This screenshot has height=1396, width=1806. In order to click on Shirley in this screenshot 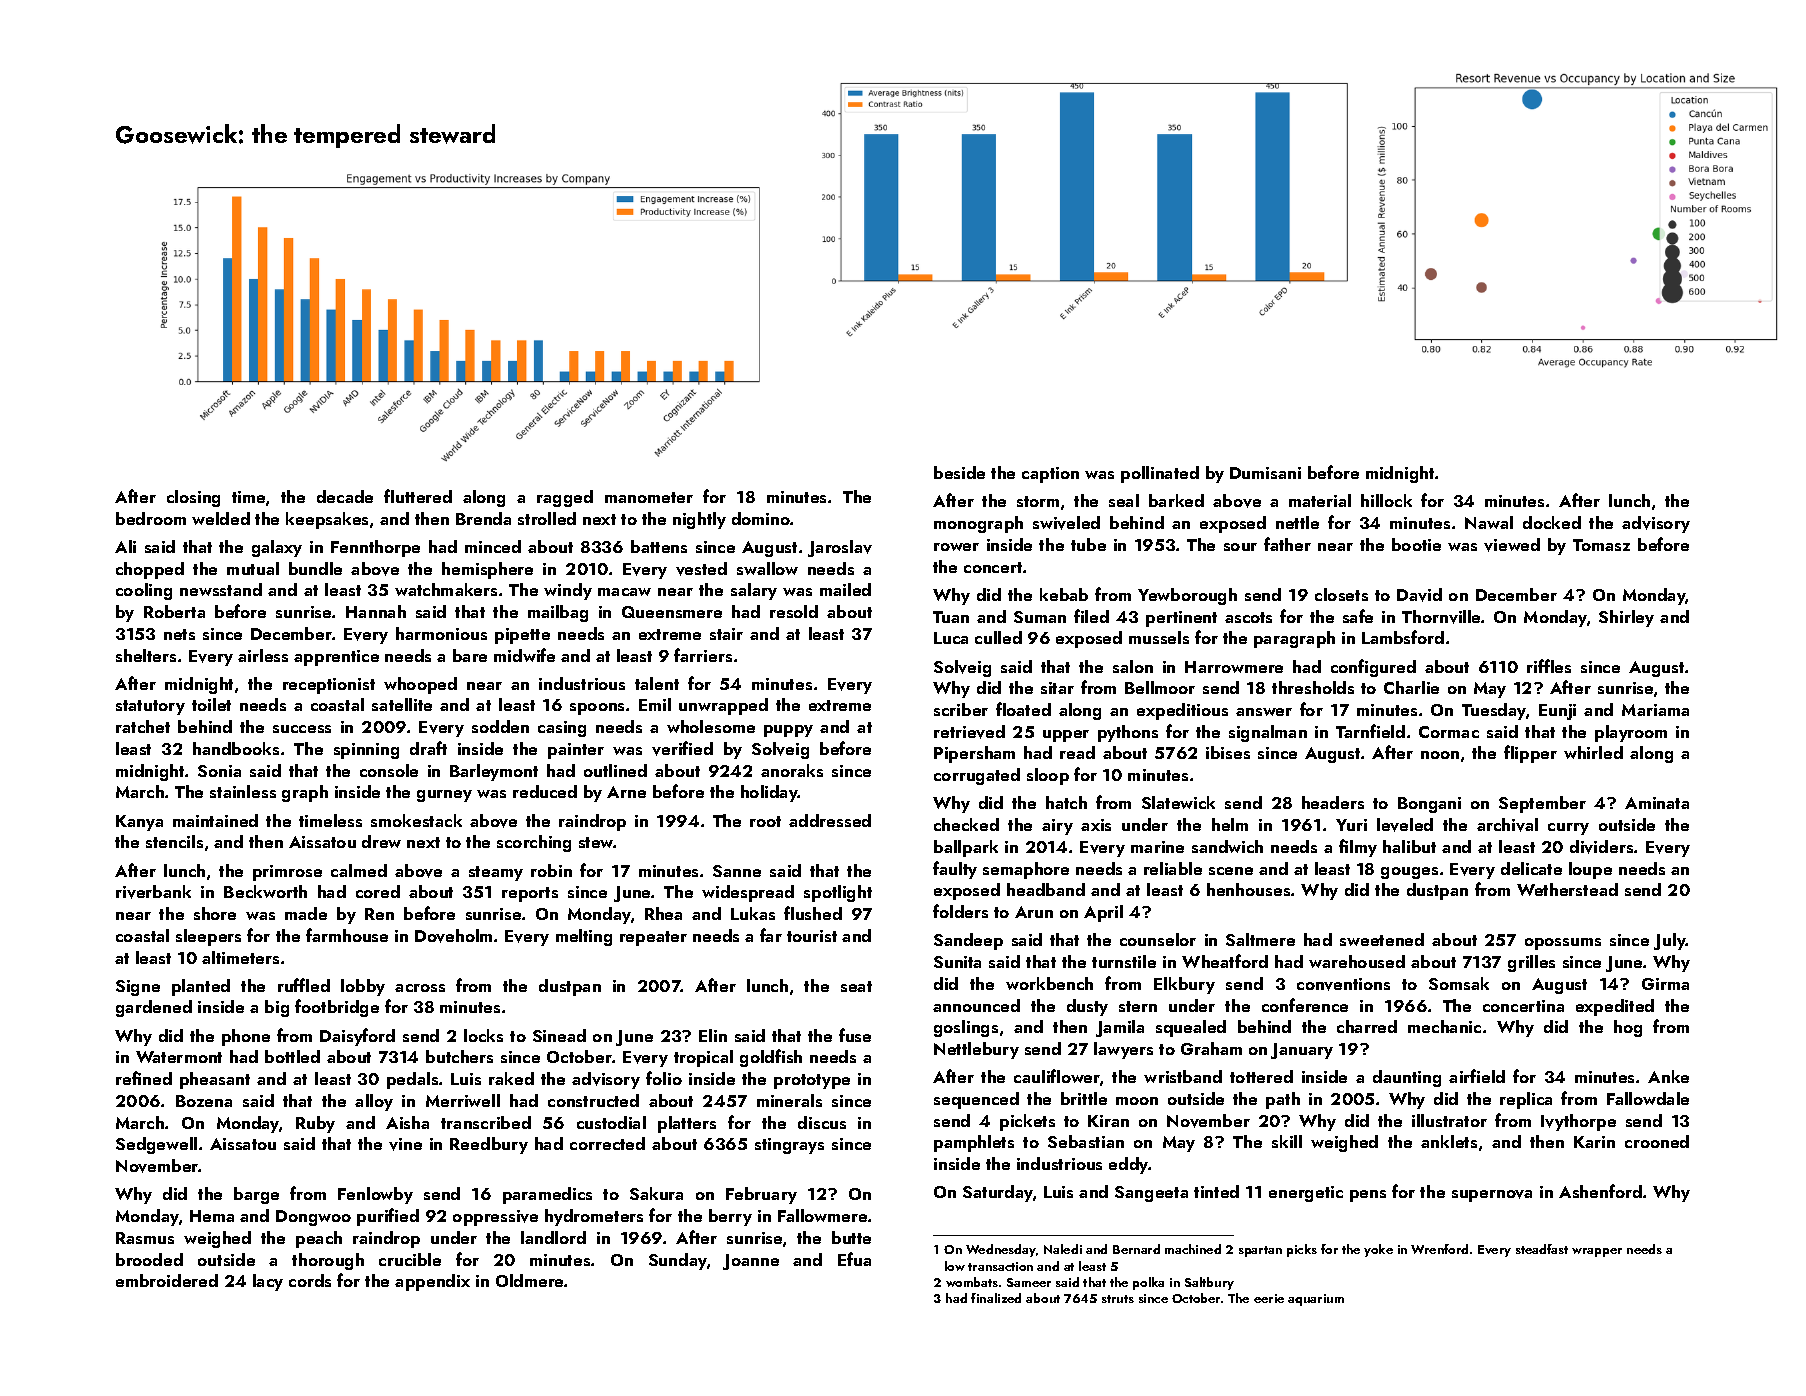, I will do `click(1626, 618)`.
